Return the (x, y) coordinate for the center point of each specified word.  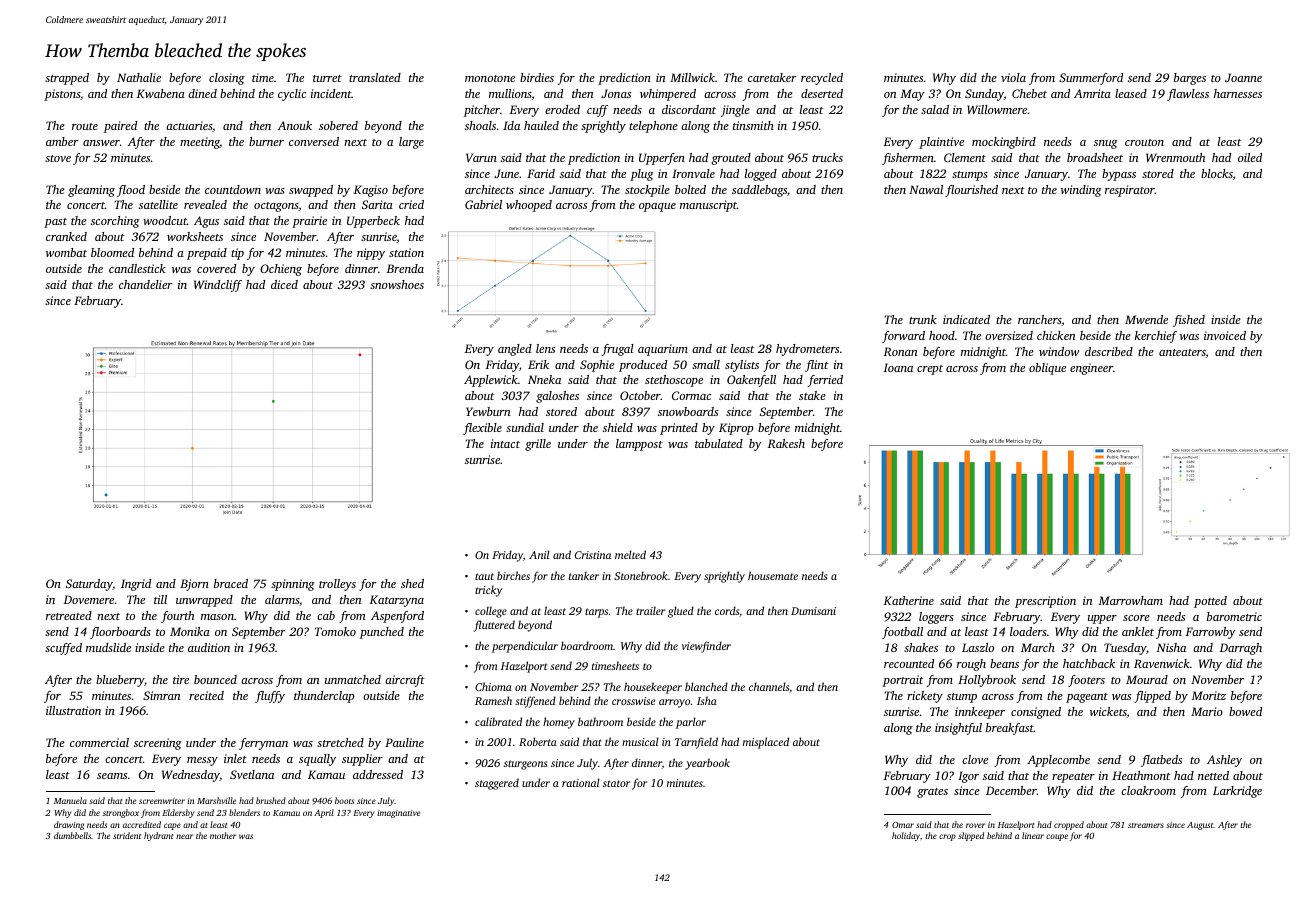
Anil (539, 554)
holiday (906, 836)
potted (1210, 602)
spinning (293, 585)
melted (630, 554)
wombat (66, 252)
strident (127, 835)
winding (1081, 191)
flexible (482, 429)
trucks (827, 157)
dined (202, 93)
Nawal (926, 189)
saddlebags (759, 191)
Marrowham (1131, 600)
